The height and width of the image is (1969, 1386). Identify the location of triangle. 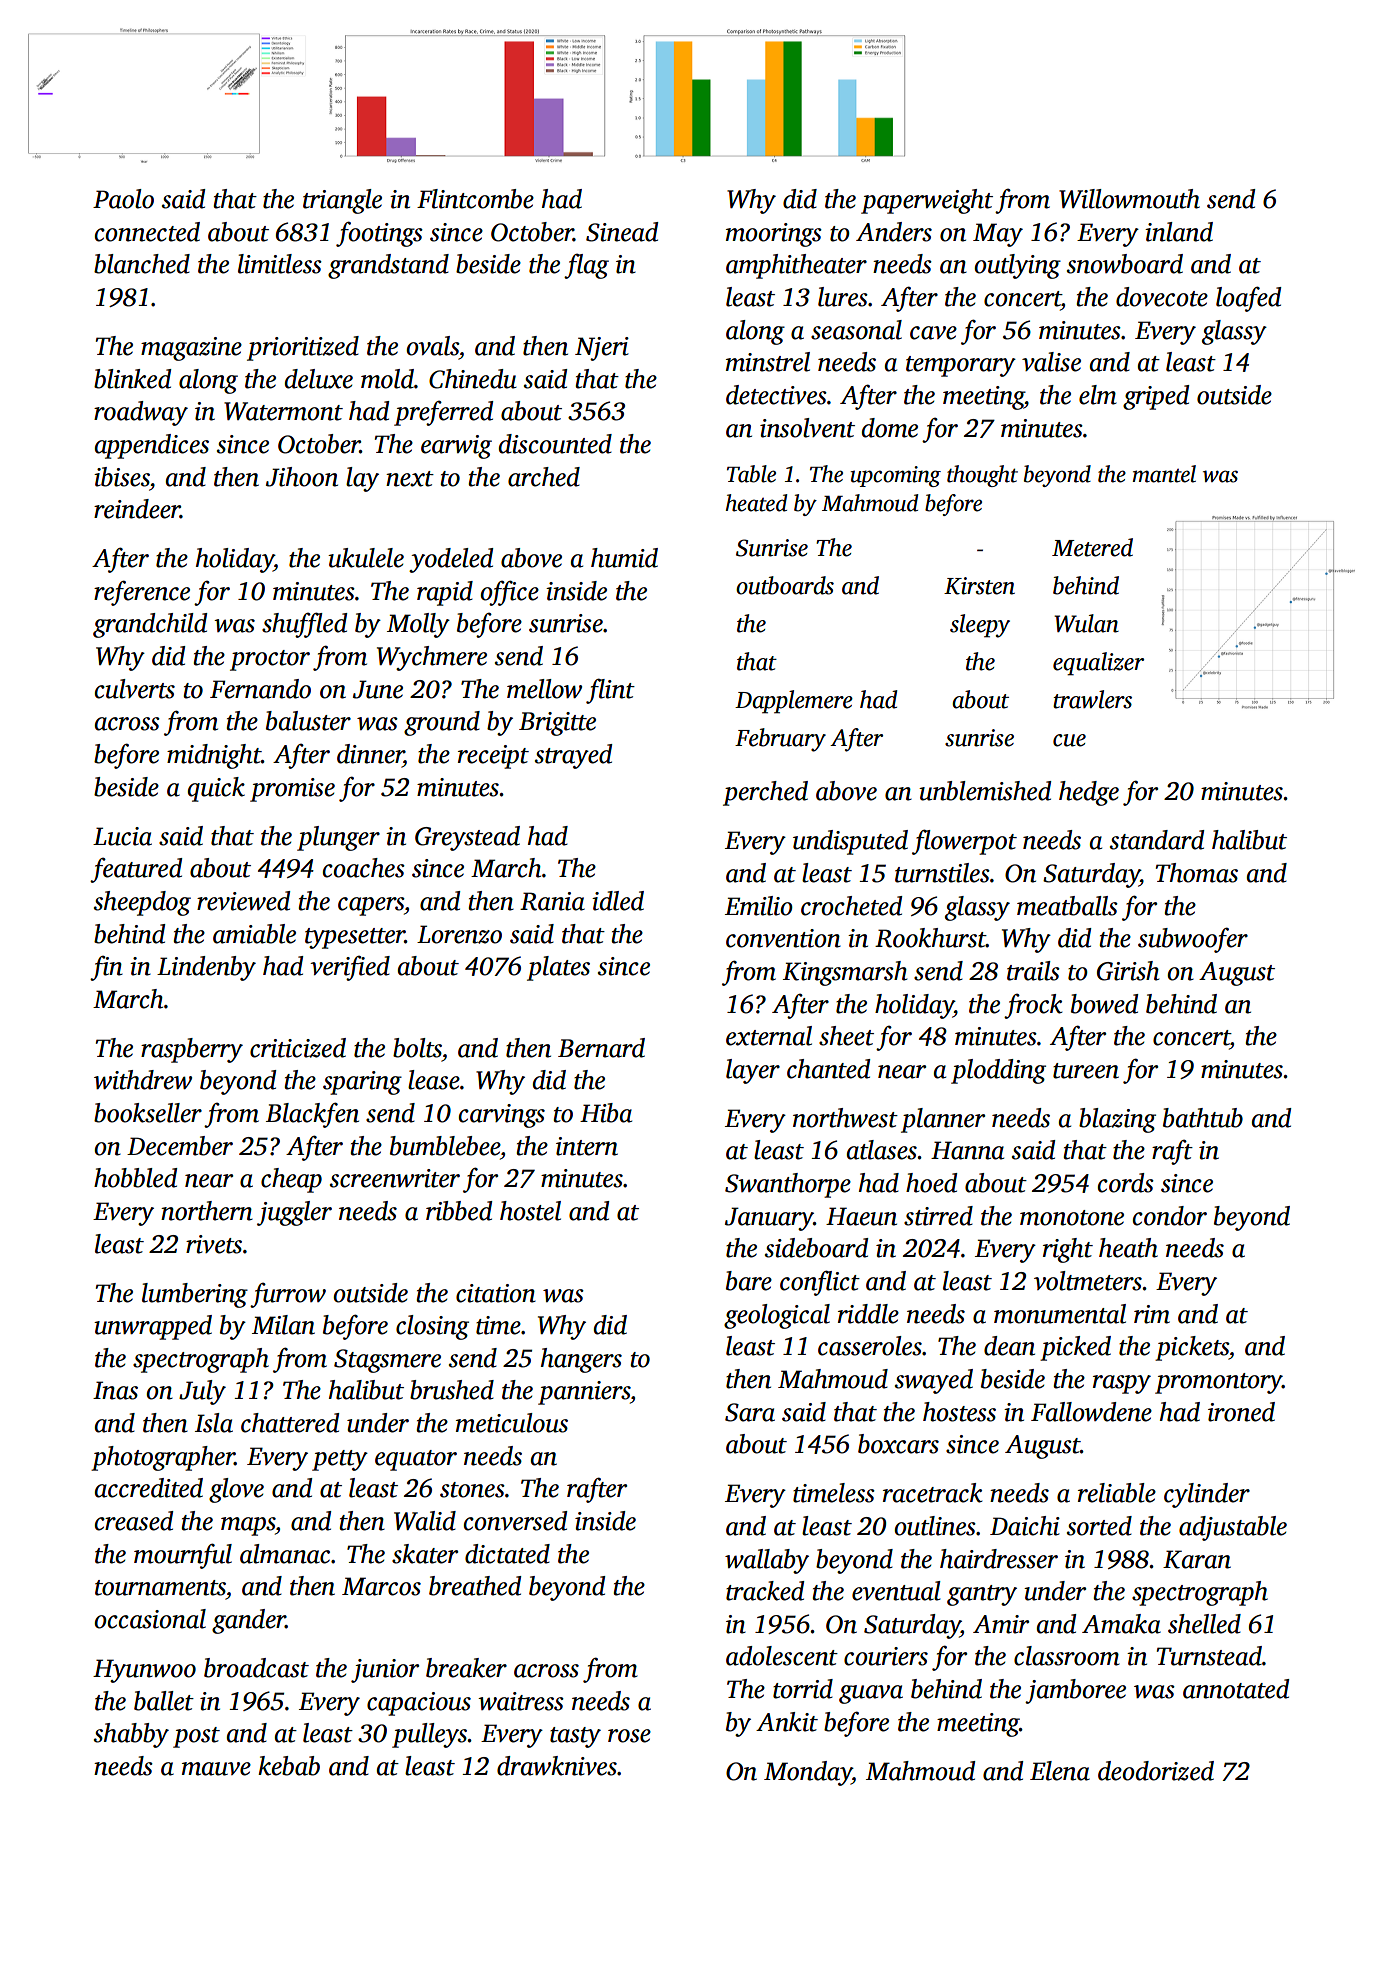
(342, 201).
